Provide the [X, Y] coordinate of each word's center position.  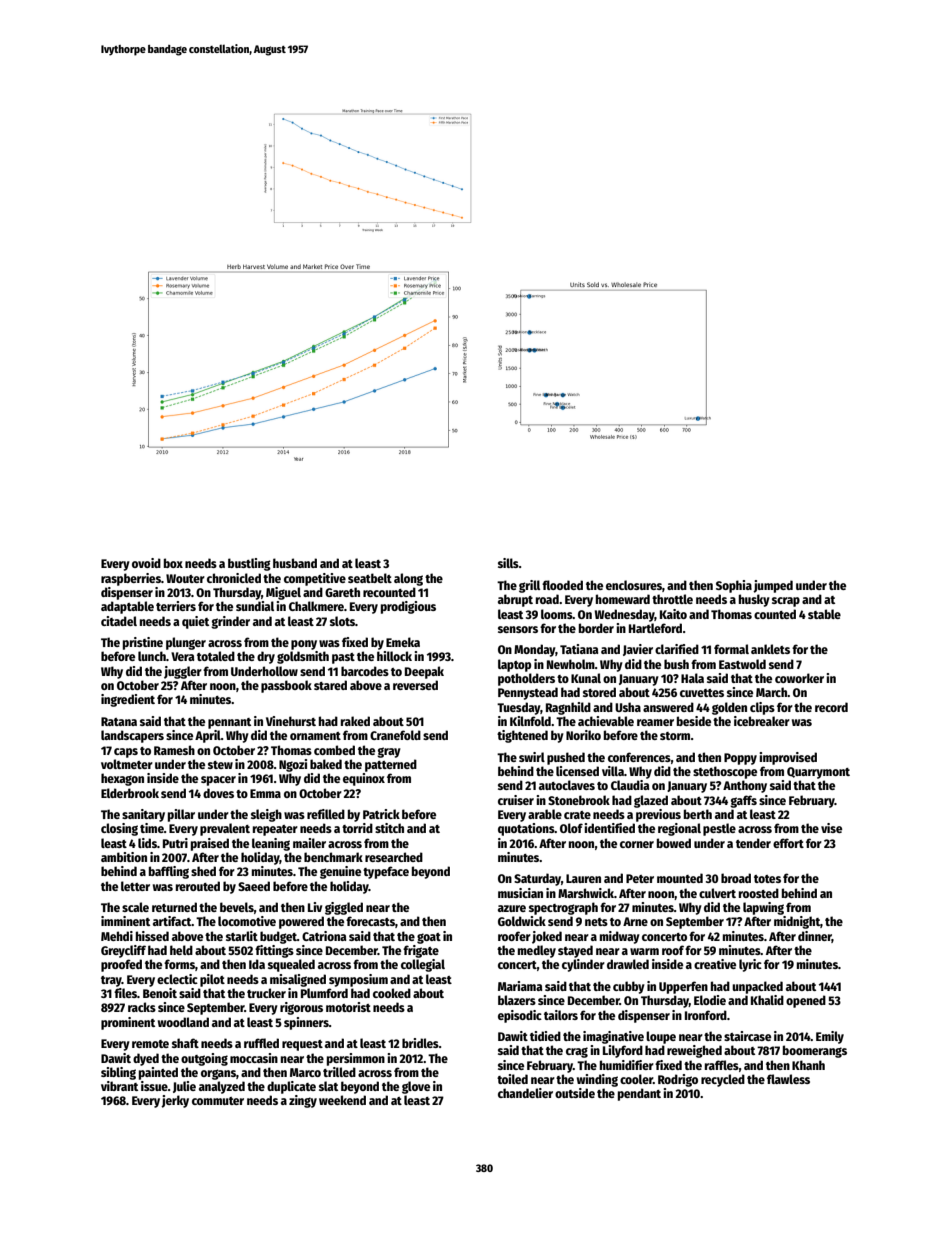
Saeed [254, 886]
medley [537, 951]
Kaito [673, 614]
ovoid [146, 563]
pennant [229, 723]
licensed [577, 771]
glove [416, 1087]
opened [806, 1001]
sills [508, 563]
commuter [218, 1101]
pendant [639, 1094]
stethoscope [725, 772]
